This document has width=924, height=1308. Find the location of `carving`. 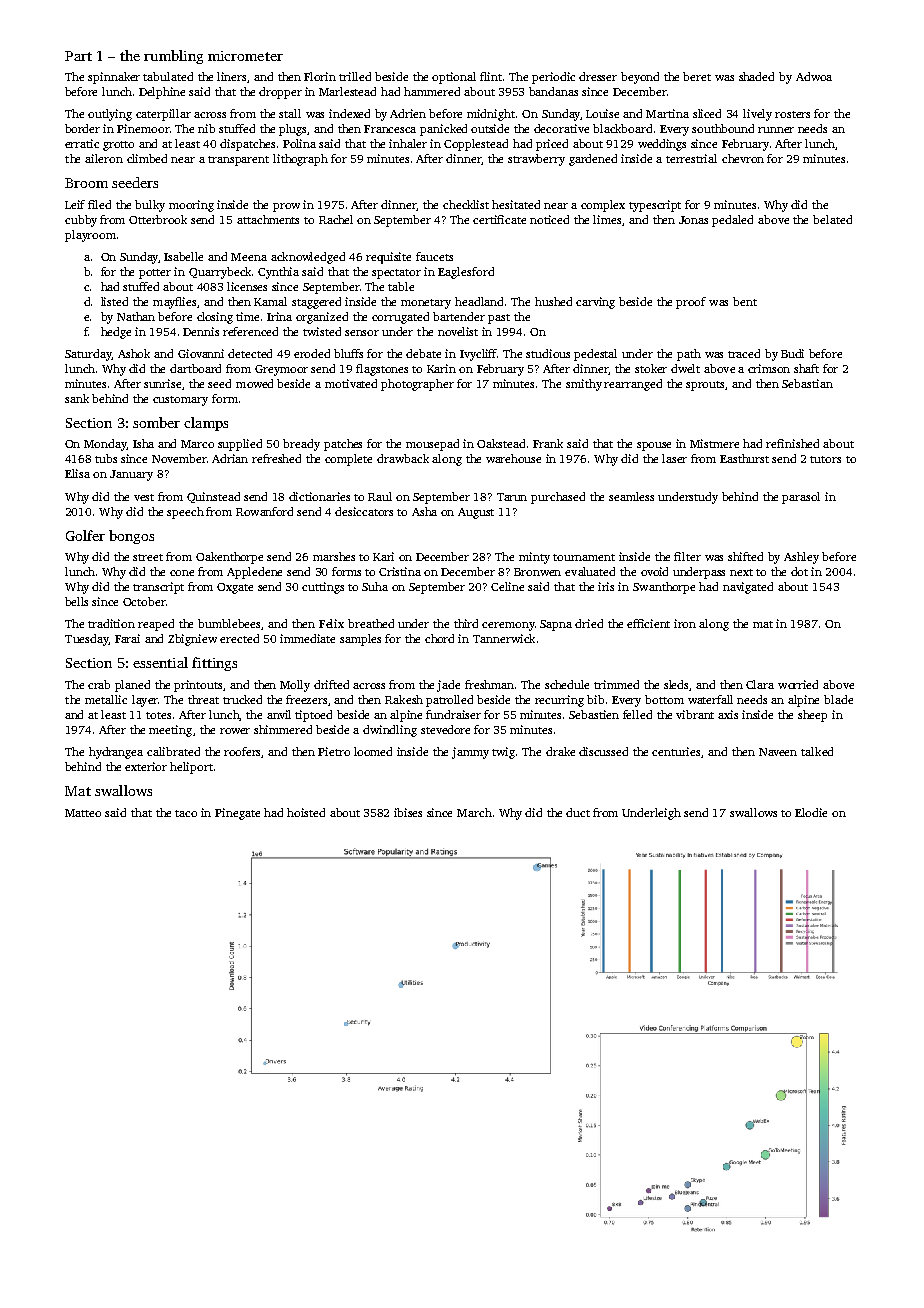

carving is located at coordinates (595, 303).
